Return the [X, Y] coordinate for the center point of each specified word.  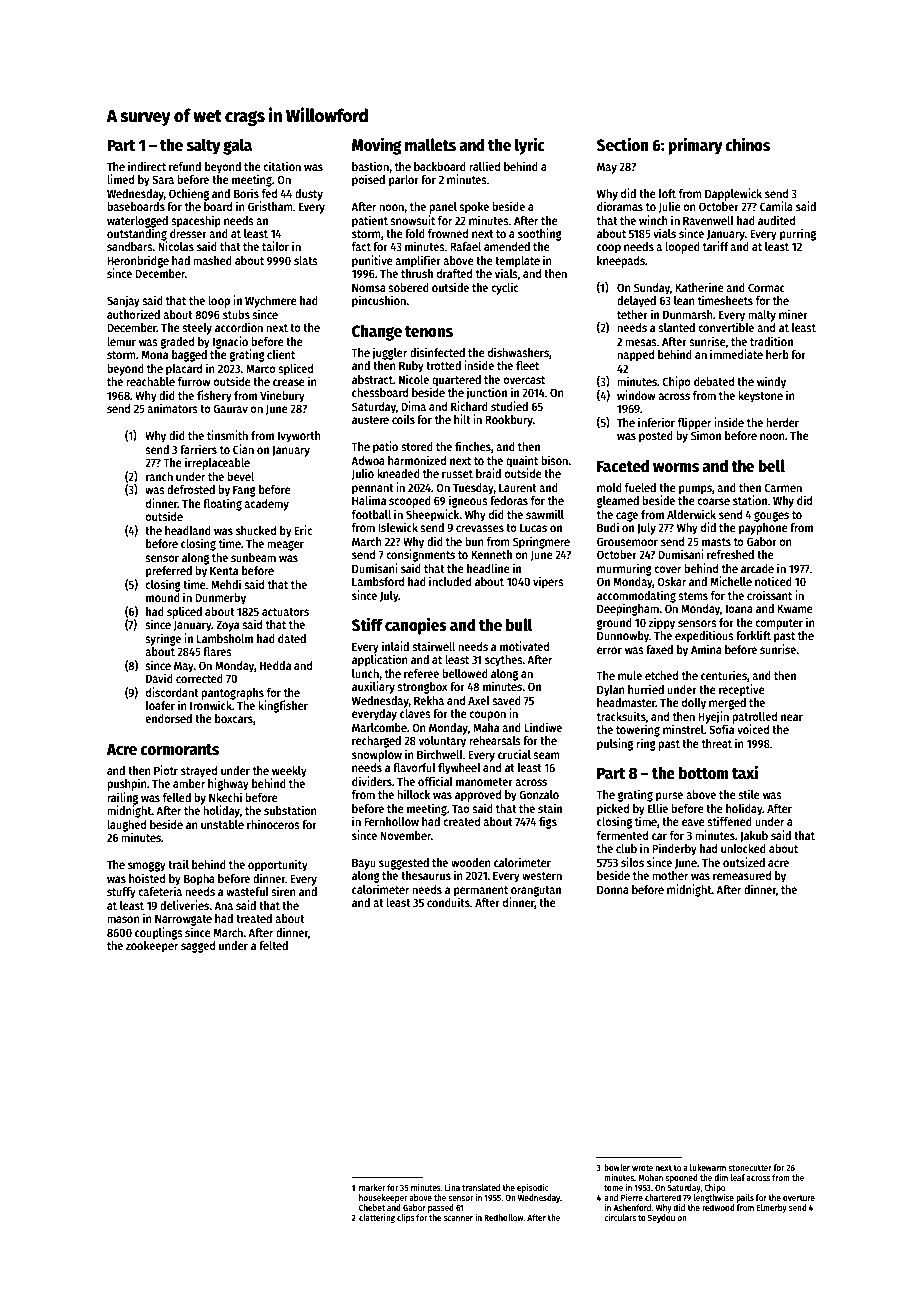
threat [716, 743]
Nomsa [369, 287]
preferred [169, 572]
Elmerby [772, 1208]
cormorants [179, 749]
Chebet [372, 1207]
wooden [471, 862]
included [450, 581]
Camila [776, 206]
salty [204, 146]
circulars [620, 1217]
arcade [757, 568]
